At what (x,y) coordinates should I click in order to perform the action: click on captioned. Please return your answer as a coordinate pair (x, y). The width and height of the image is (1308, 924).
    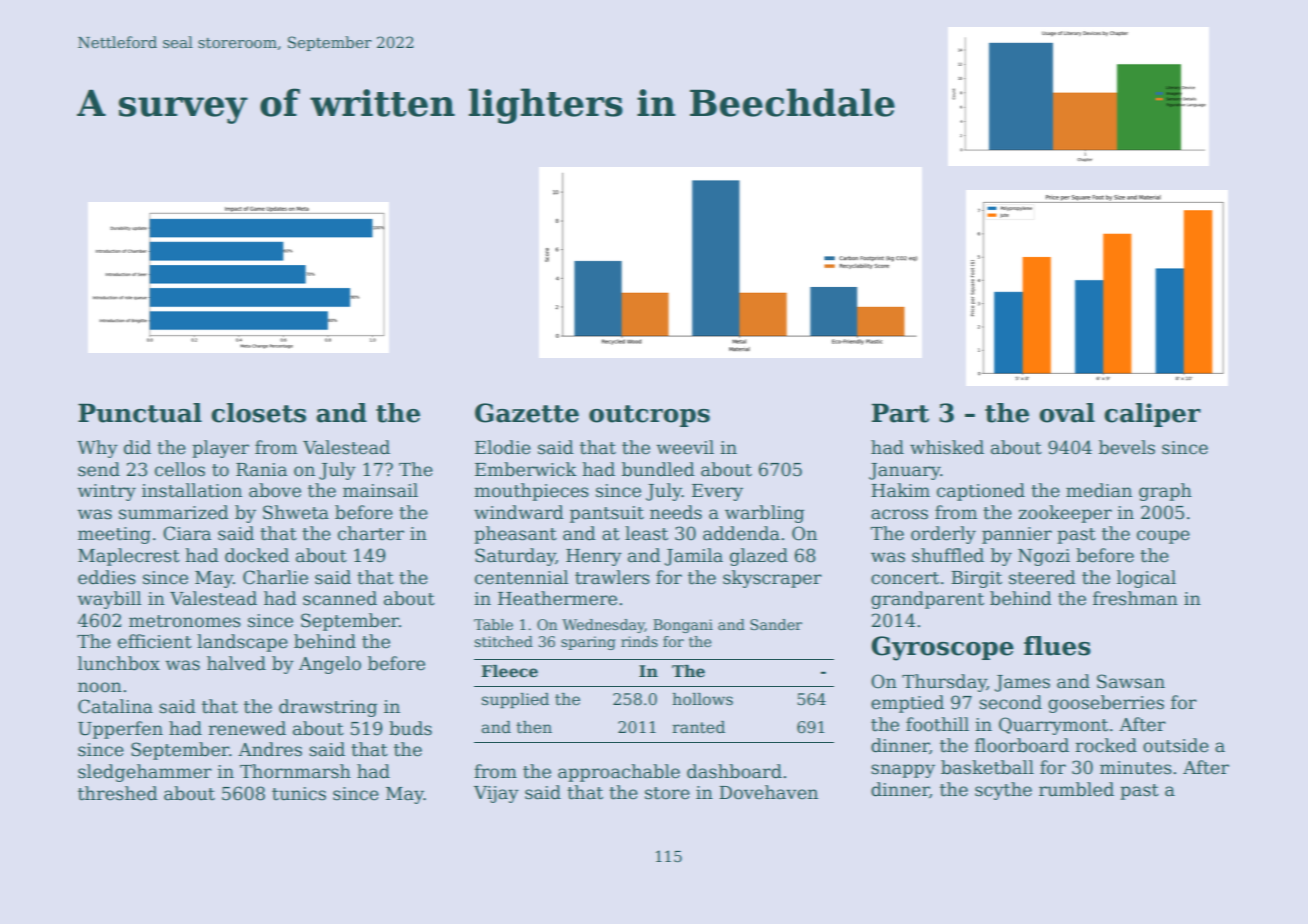
    Looking at the image, I should click on (981, 492).
